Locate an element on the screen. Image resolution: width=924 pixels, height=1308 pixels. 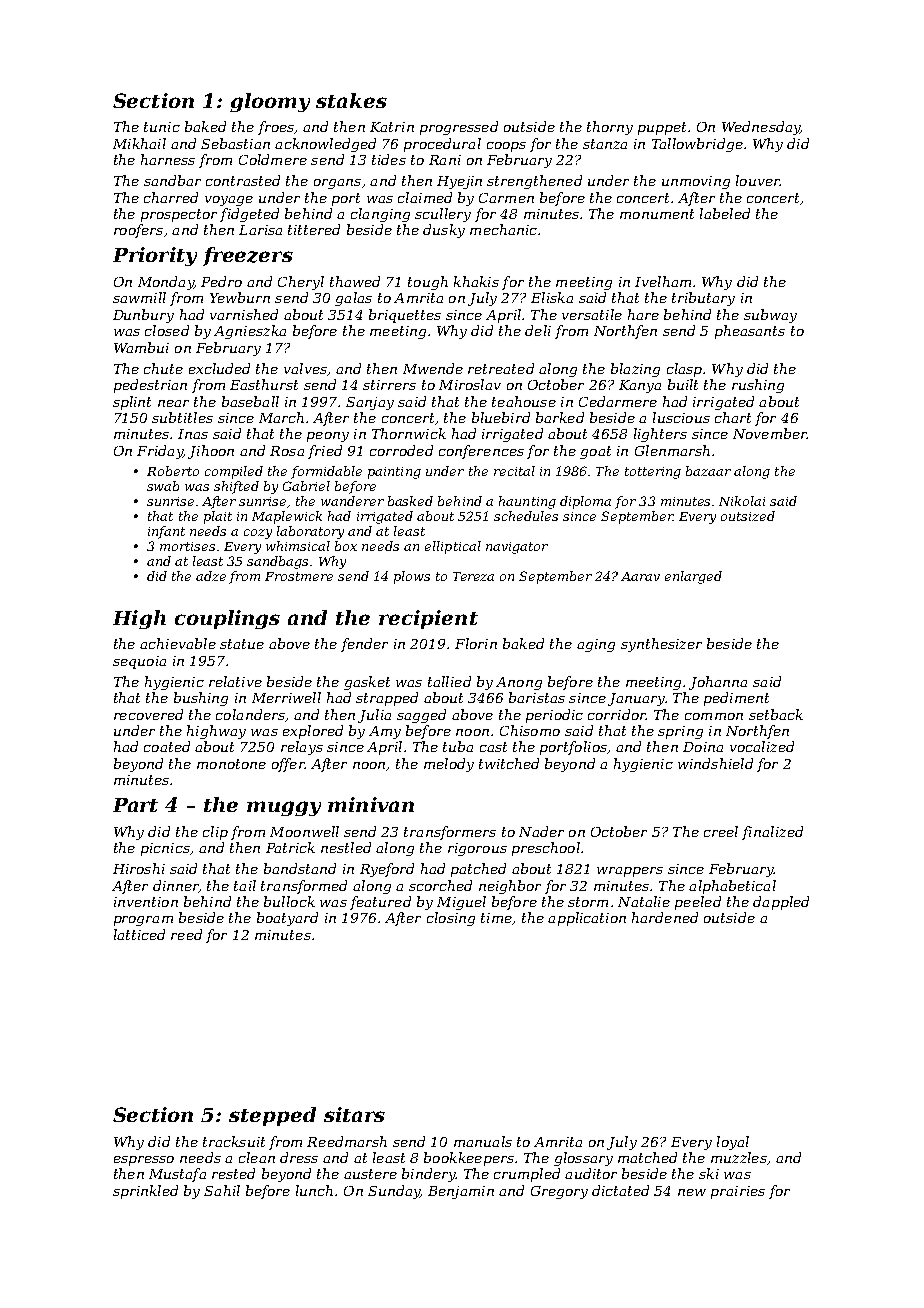
thorny is located at coordinates (610, 128).
